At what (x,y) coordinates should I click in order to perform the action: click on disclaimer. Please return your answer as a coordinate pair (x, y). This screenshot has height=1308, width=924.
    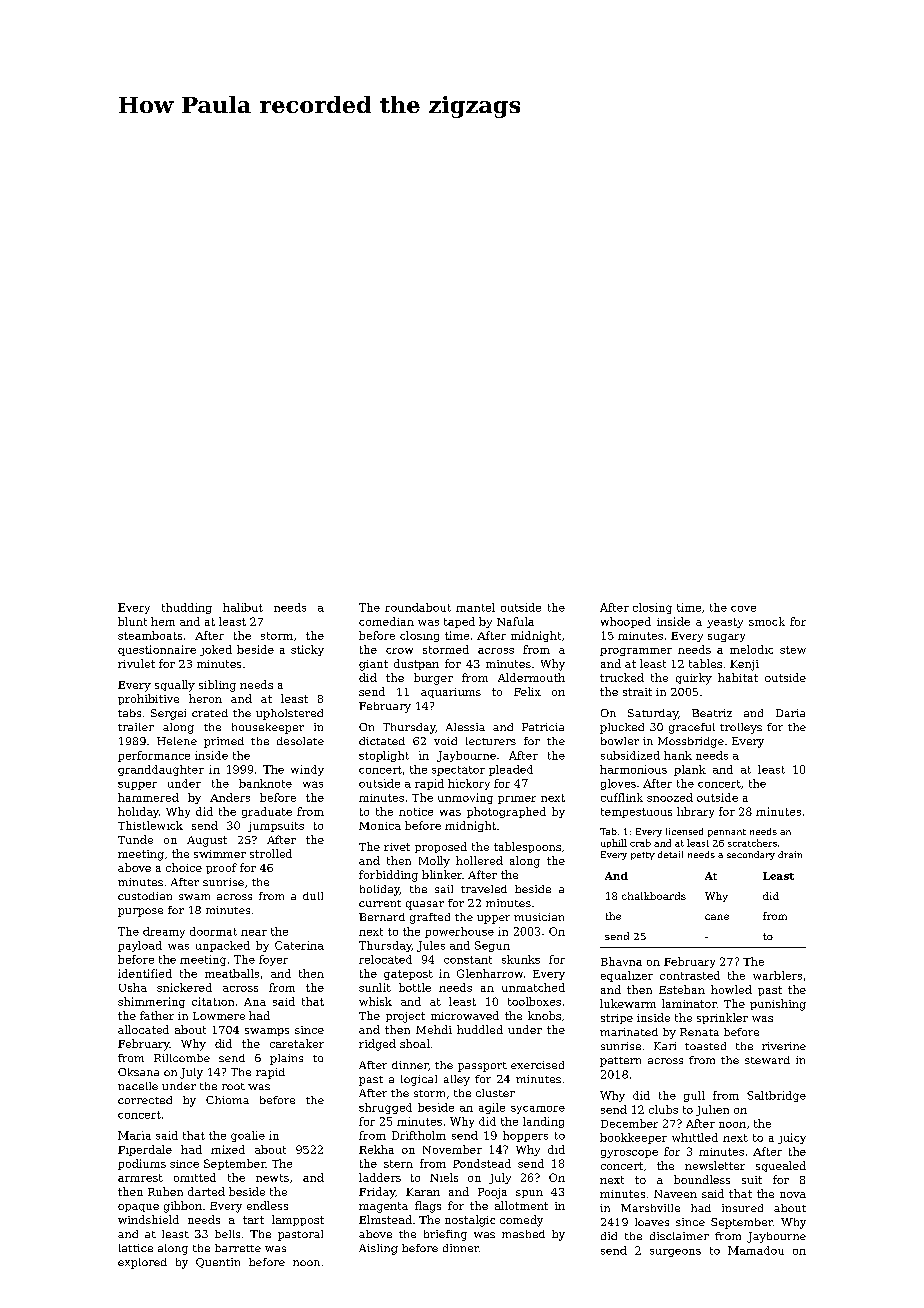
    Looking at the image, I should click on (679, 1236).
